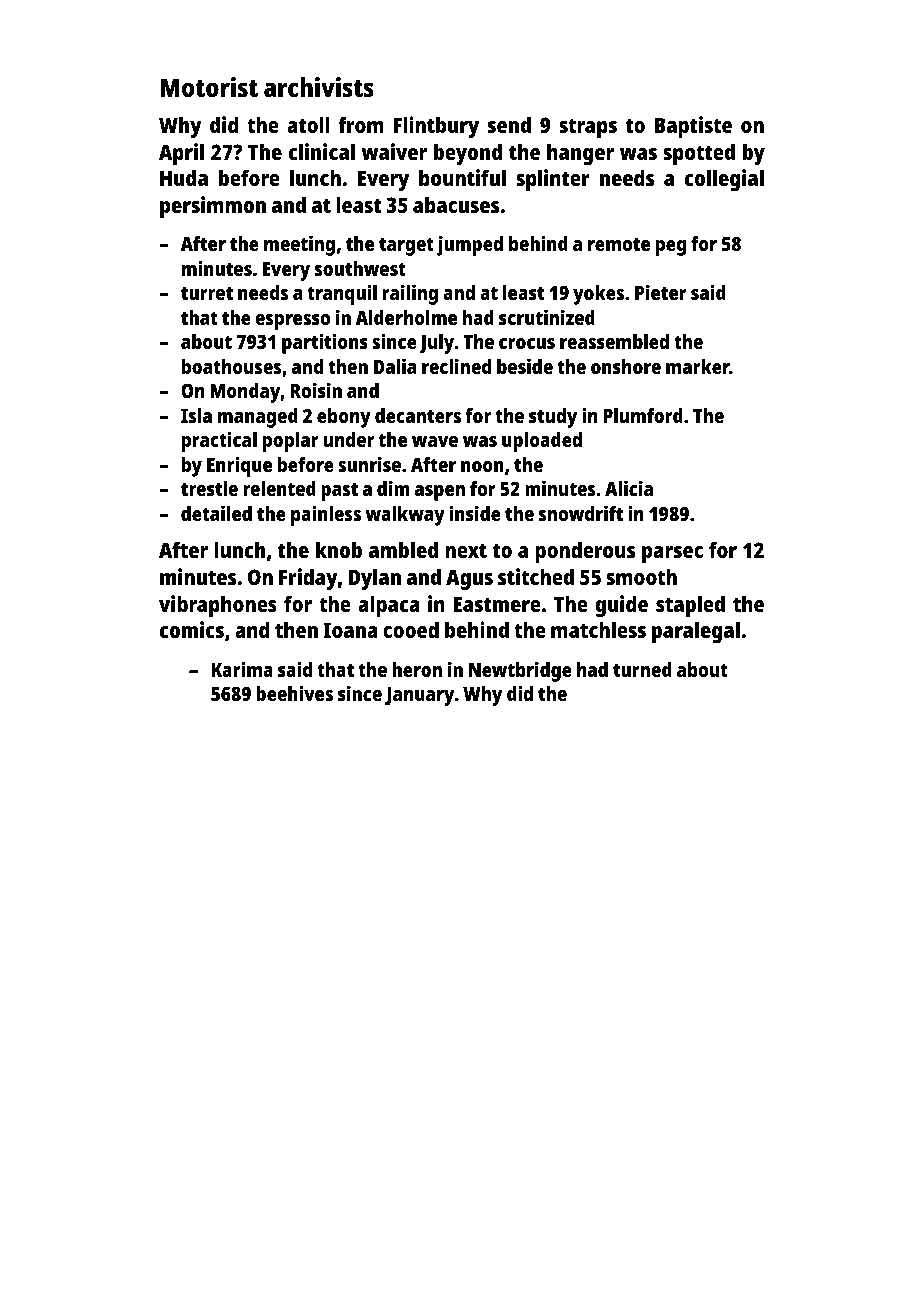  I want to click on peg, so click(671, 248).
